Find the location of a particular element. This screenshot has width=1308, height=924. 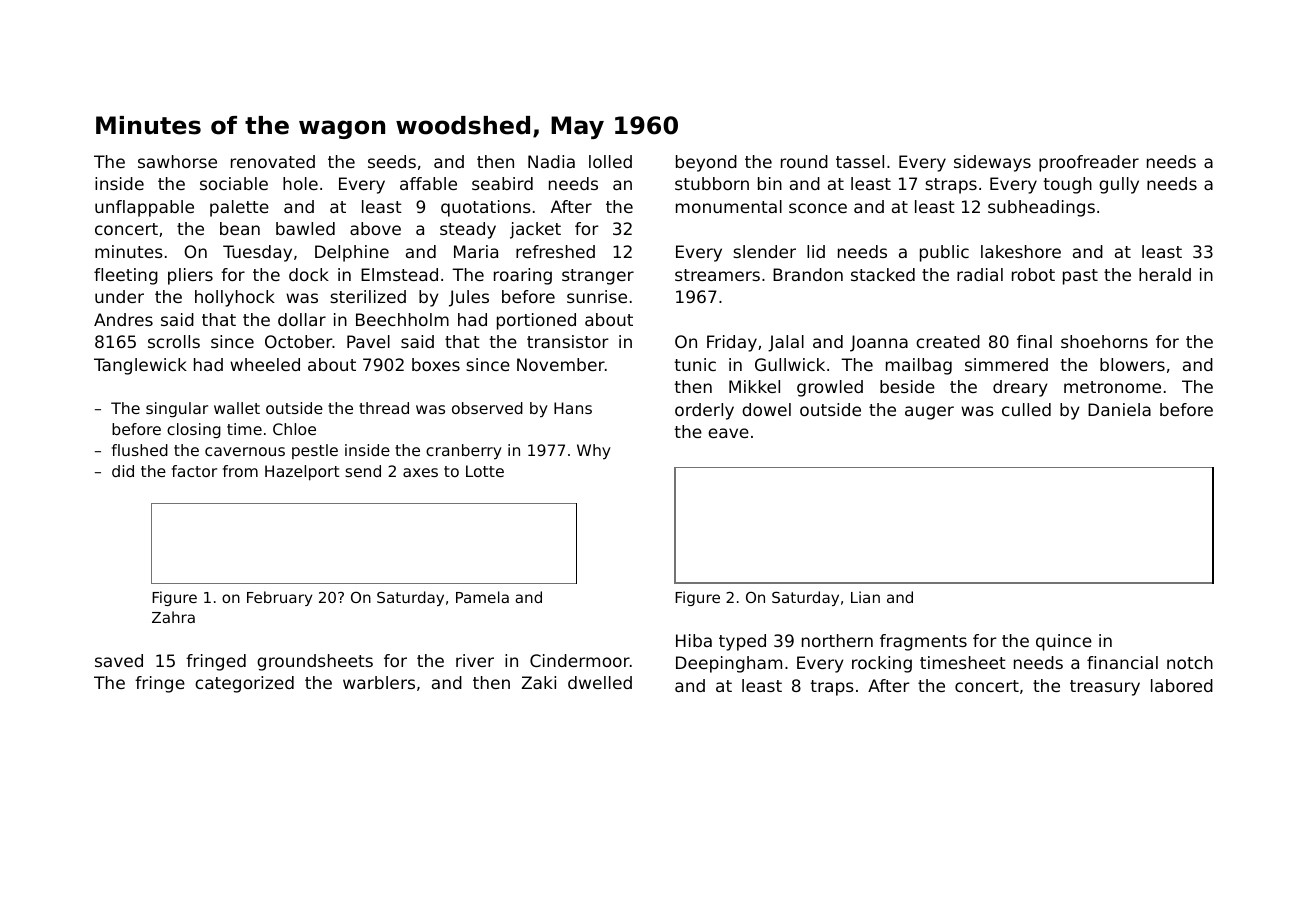

culled is located at coordinates (1026, 409).
